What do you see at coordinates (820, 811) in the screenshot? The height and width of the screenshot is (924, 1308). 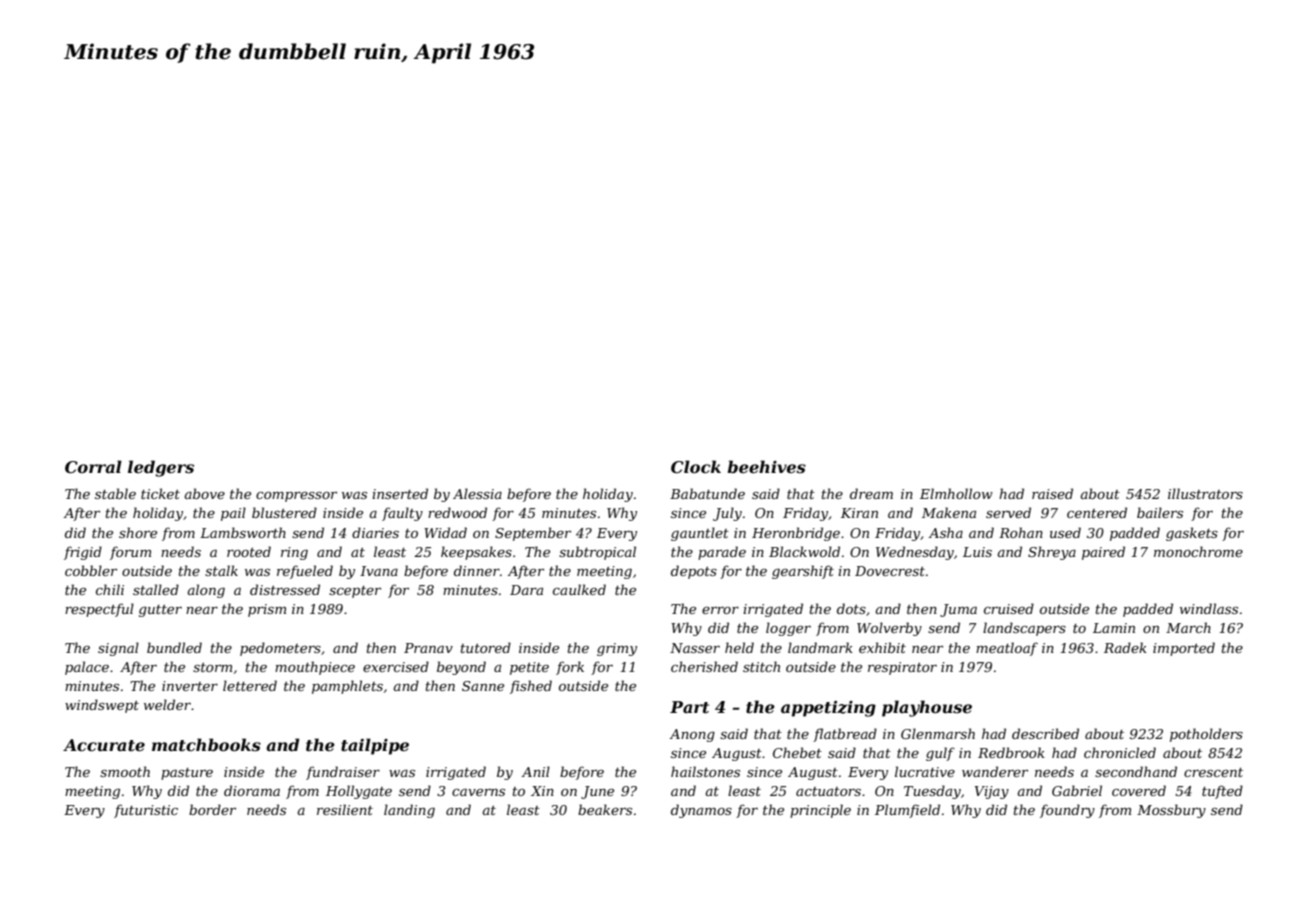 I see `principle` at bounding box center [820, 811].
